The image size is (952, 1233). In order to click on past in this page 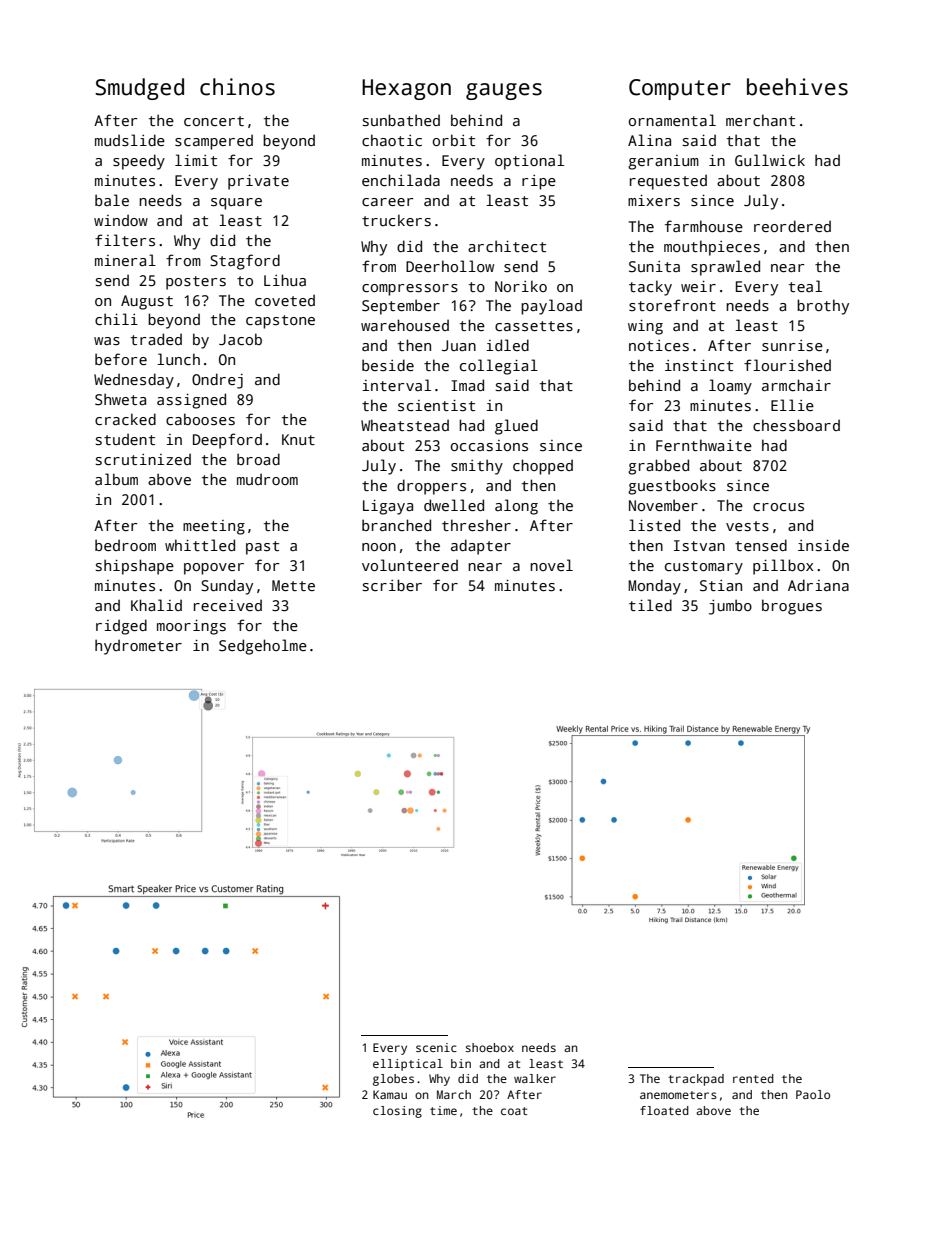, I will do `click(262, 548)`.
